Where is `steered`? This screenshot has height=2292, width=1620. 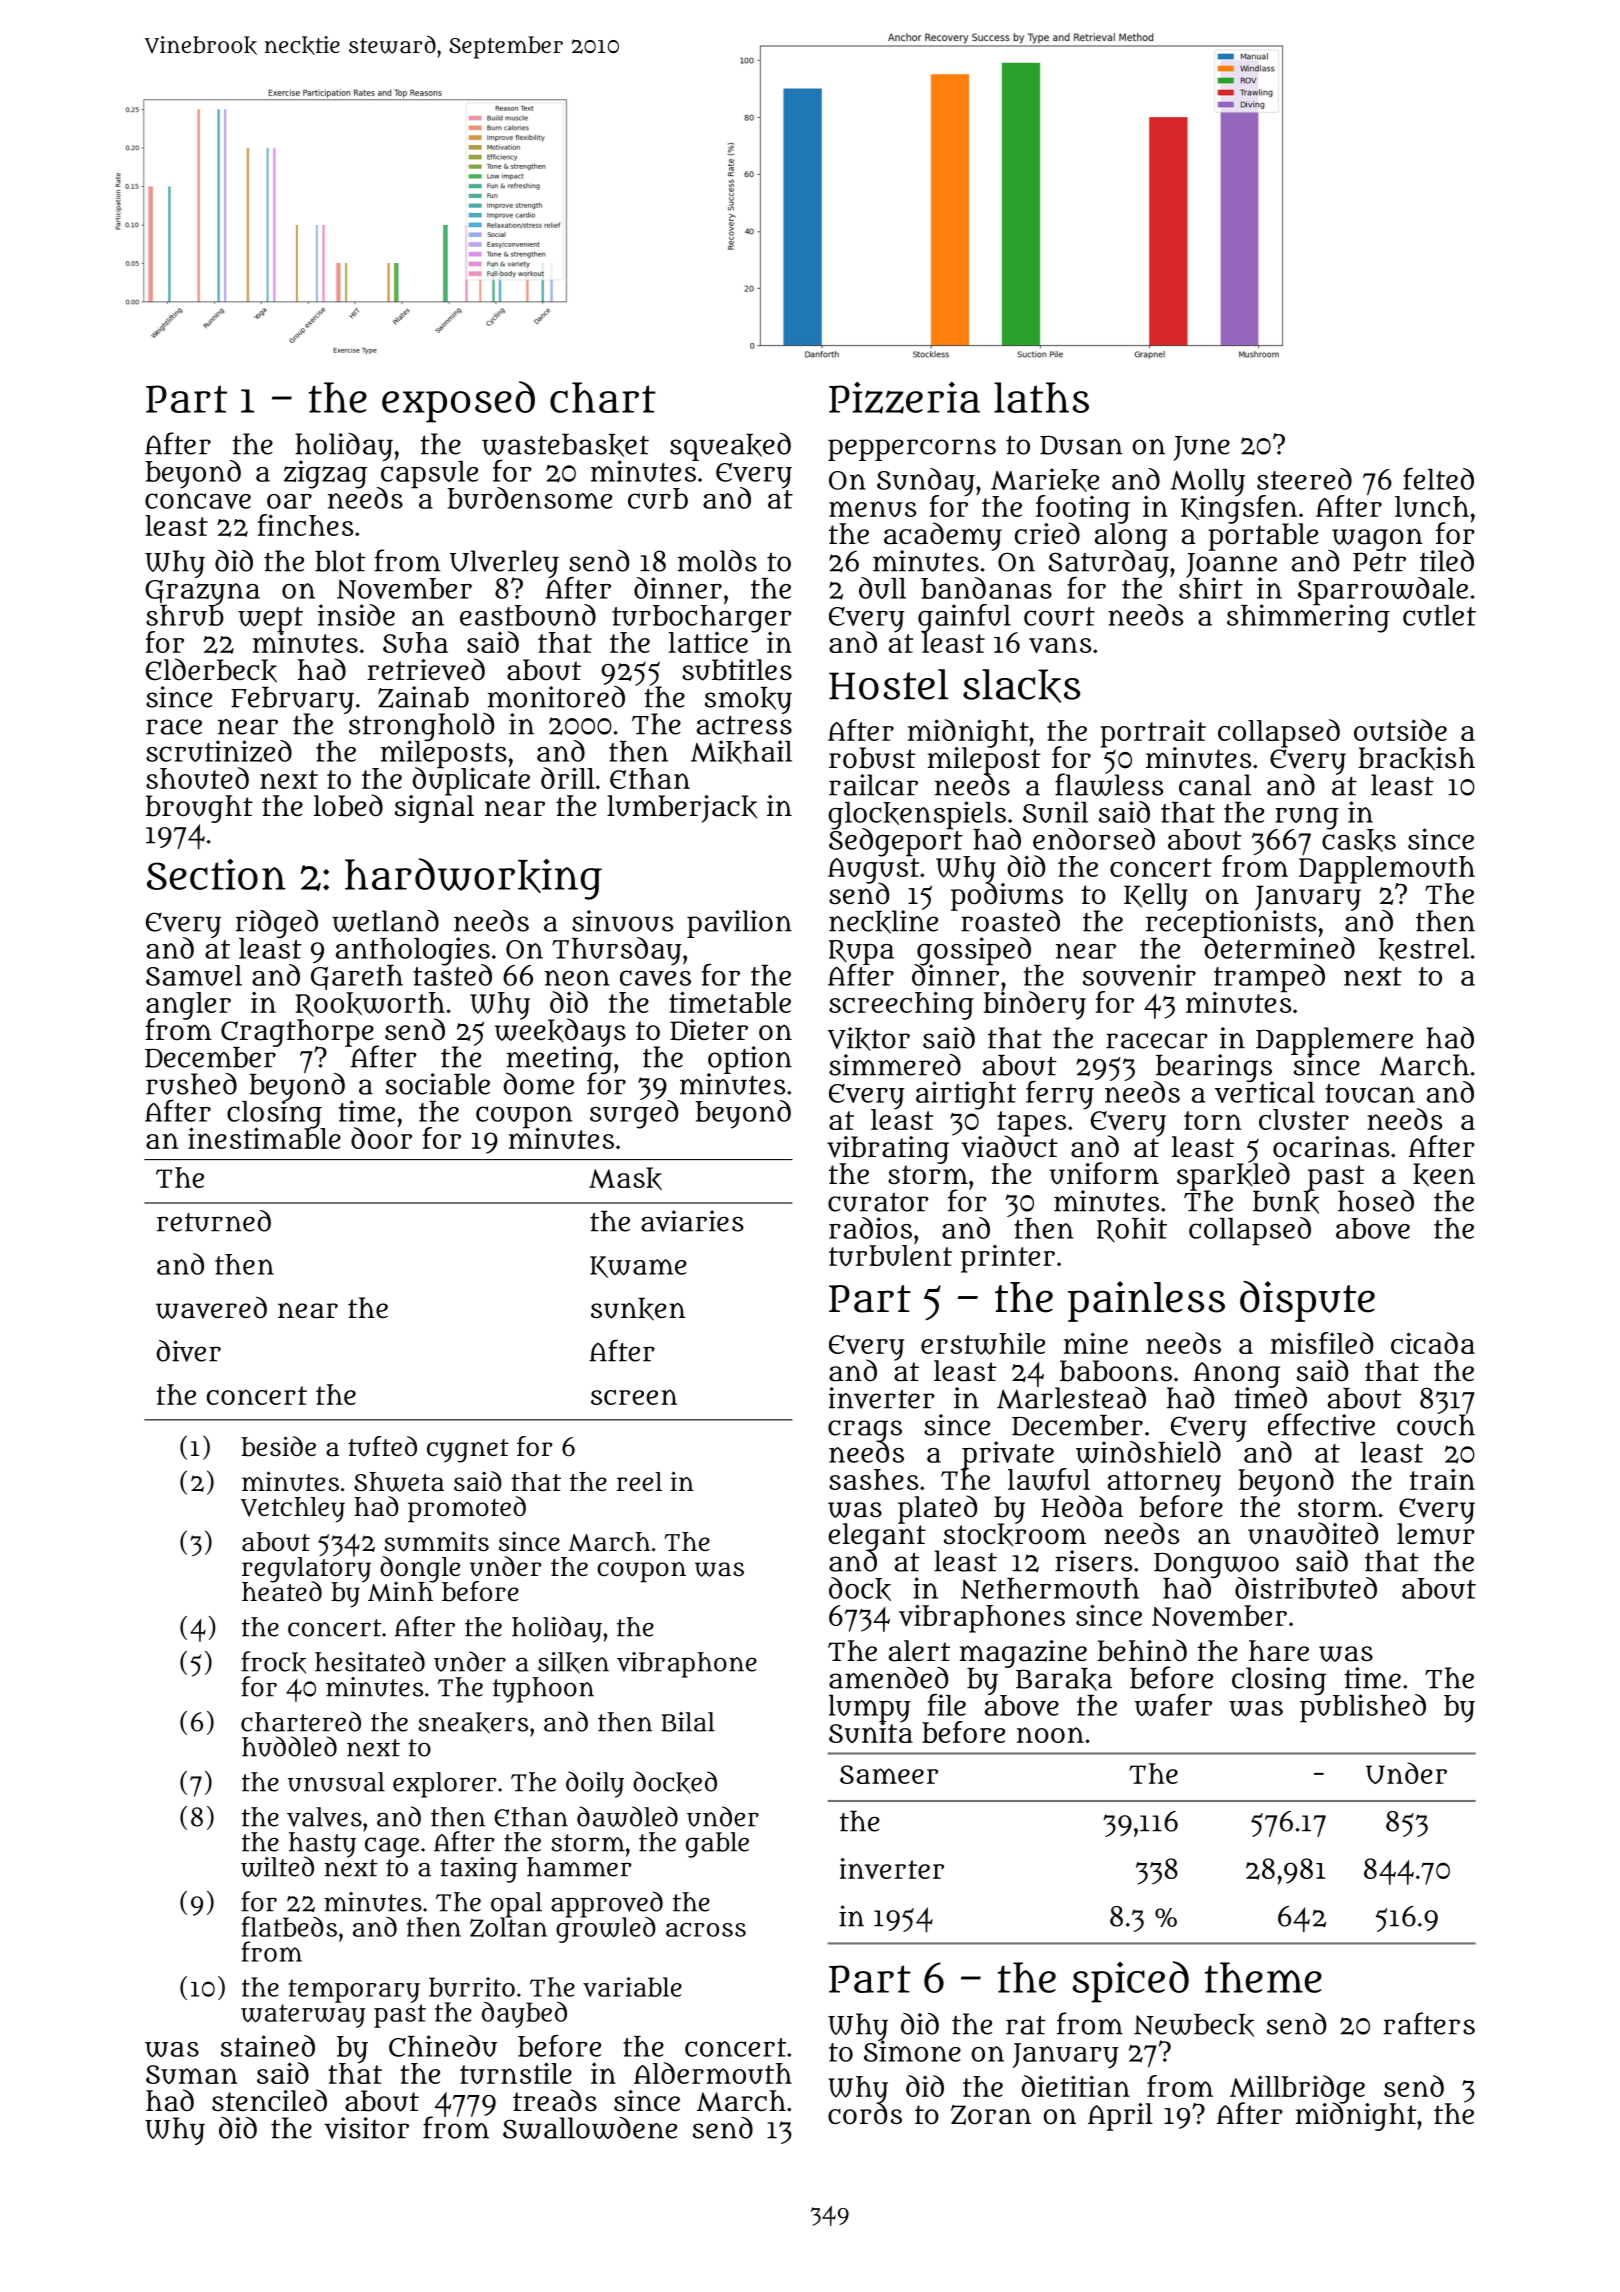 steered is located at coordinates (1304, 479).
